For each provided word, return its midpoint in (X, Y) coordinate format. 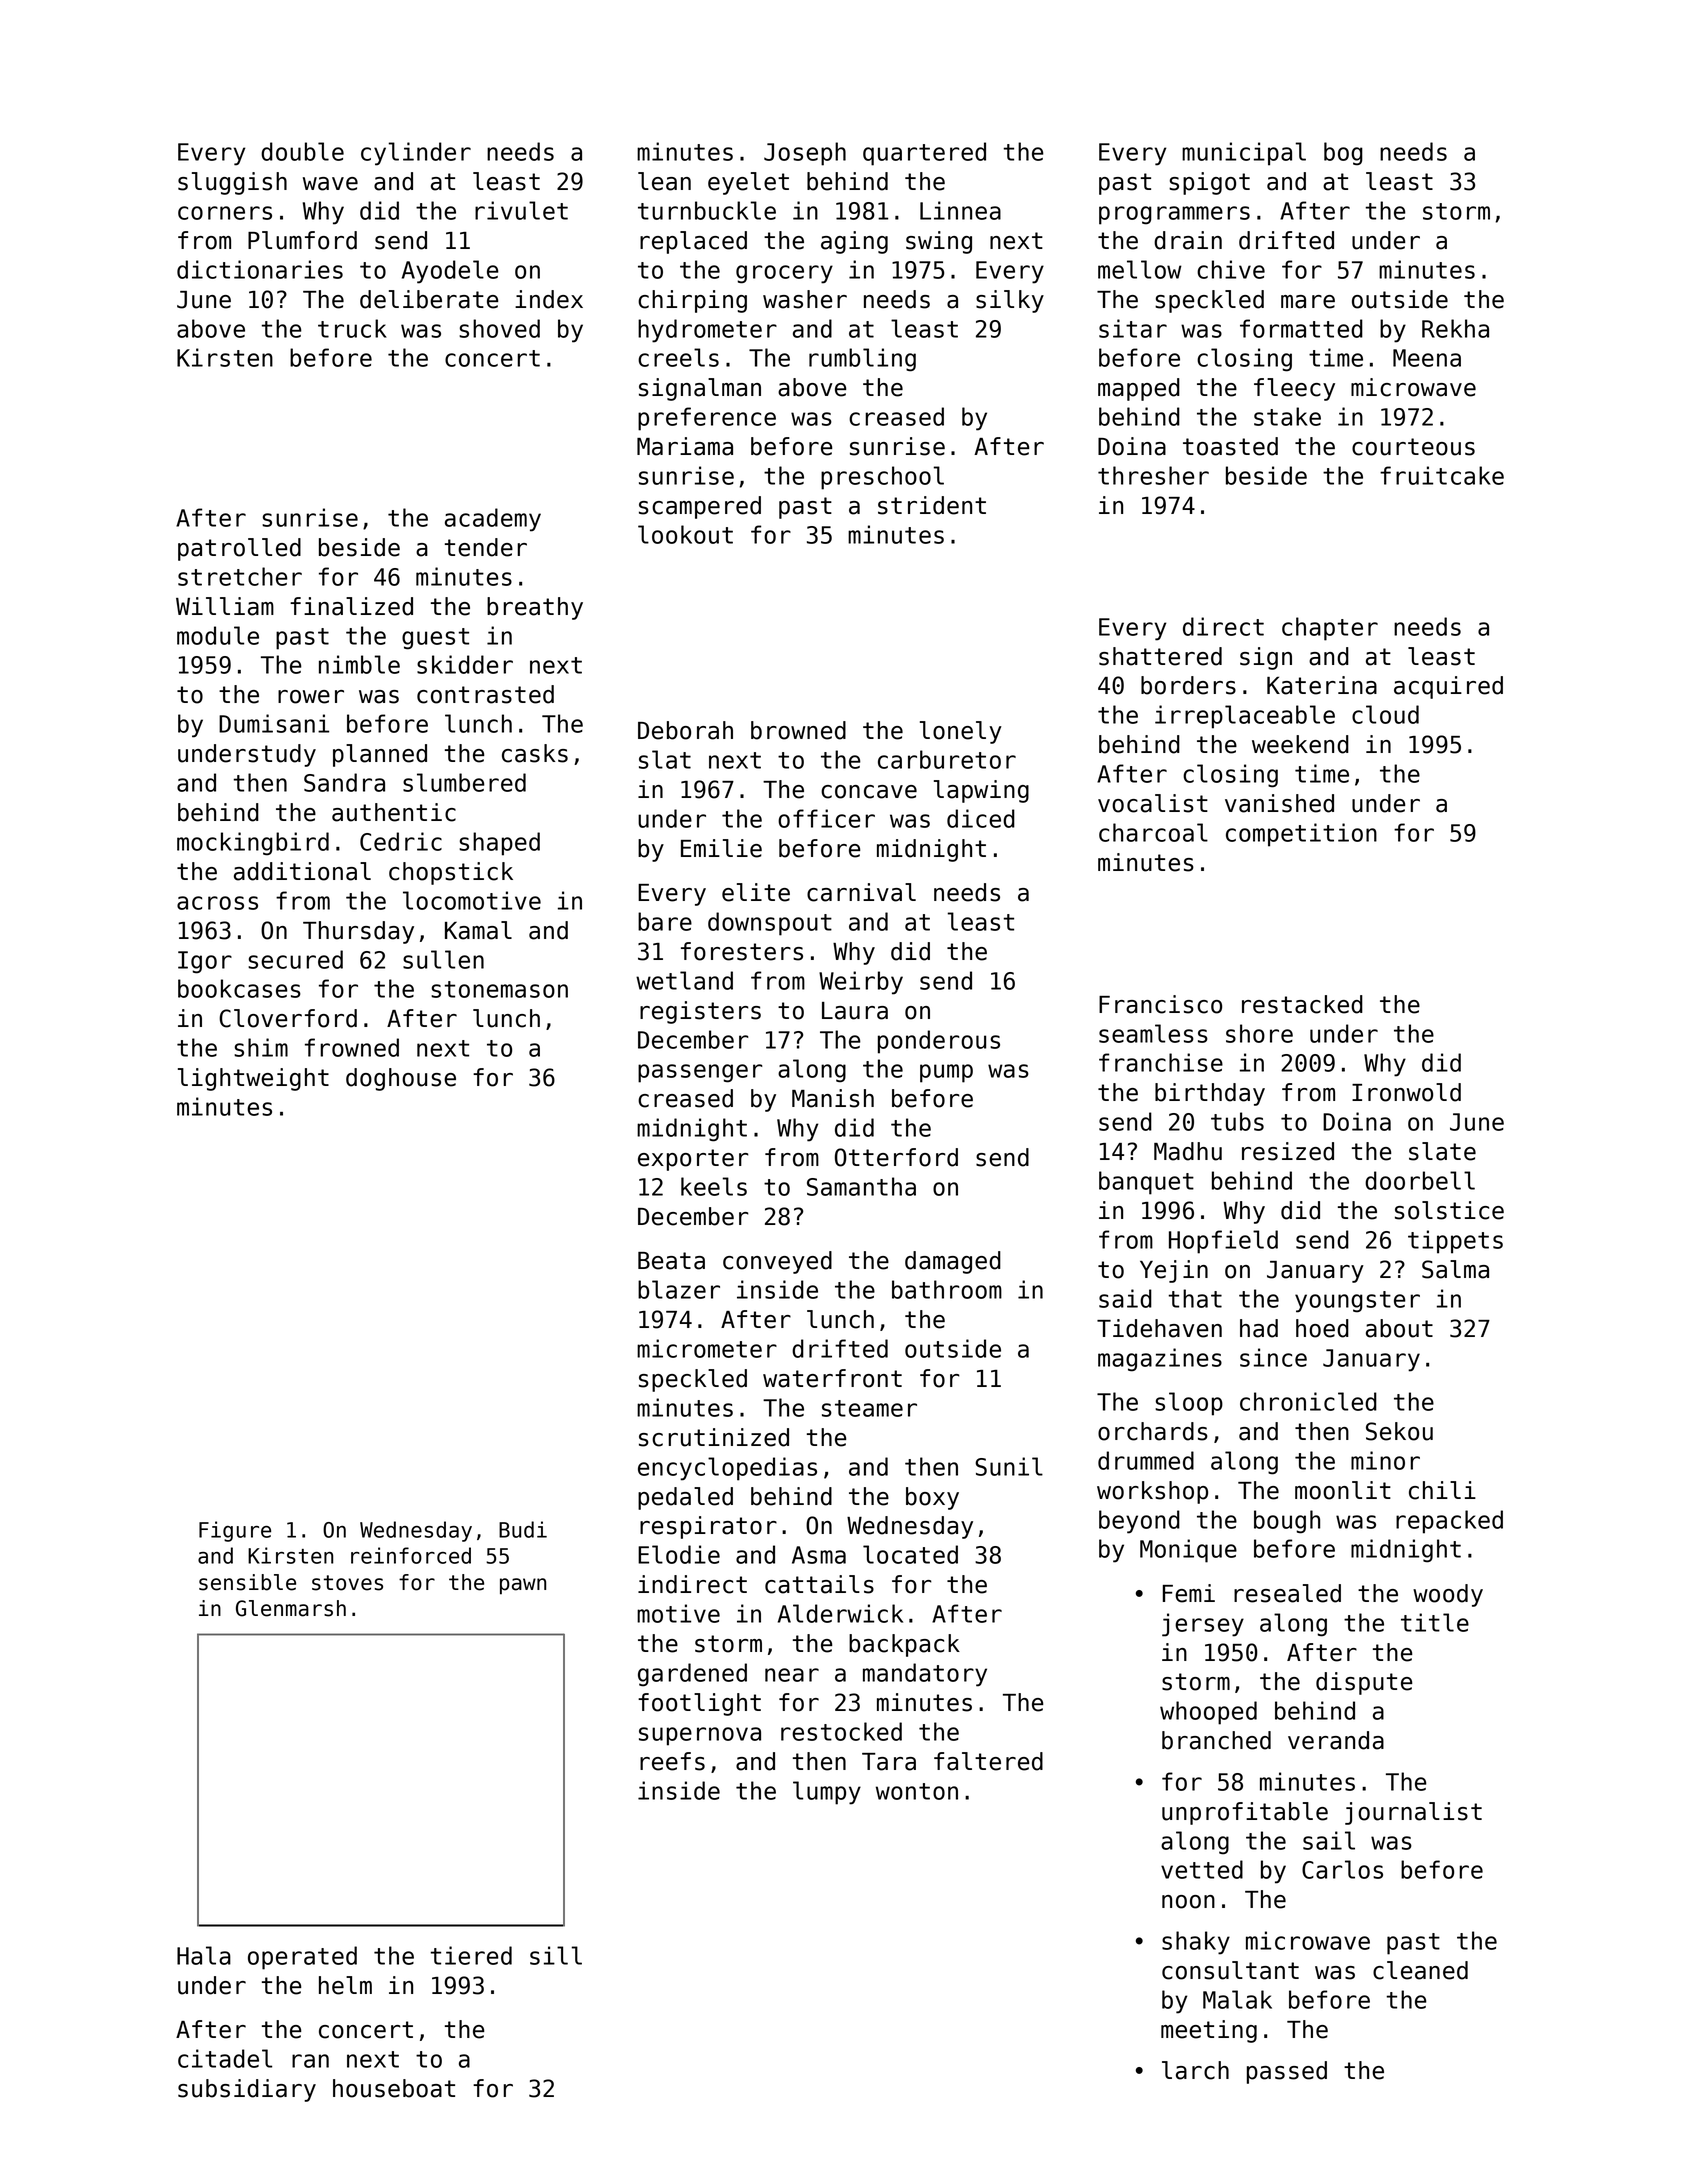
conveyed (777, 1262)
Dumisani (274, 723)
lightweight (253, 1079)
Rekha (1455, 328)
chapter (1330, 629)
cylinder (416, 154)
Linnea (960, 210)
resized (1288, 1151)
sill (556, 1955)
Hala (204, 1955)
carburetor (947, 759)
